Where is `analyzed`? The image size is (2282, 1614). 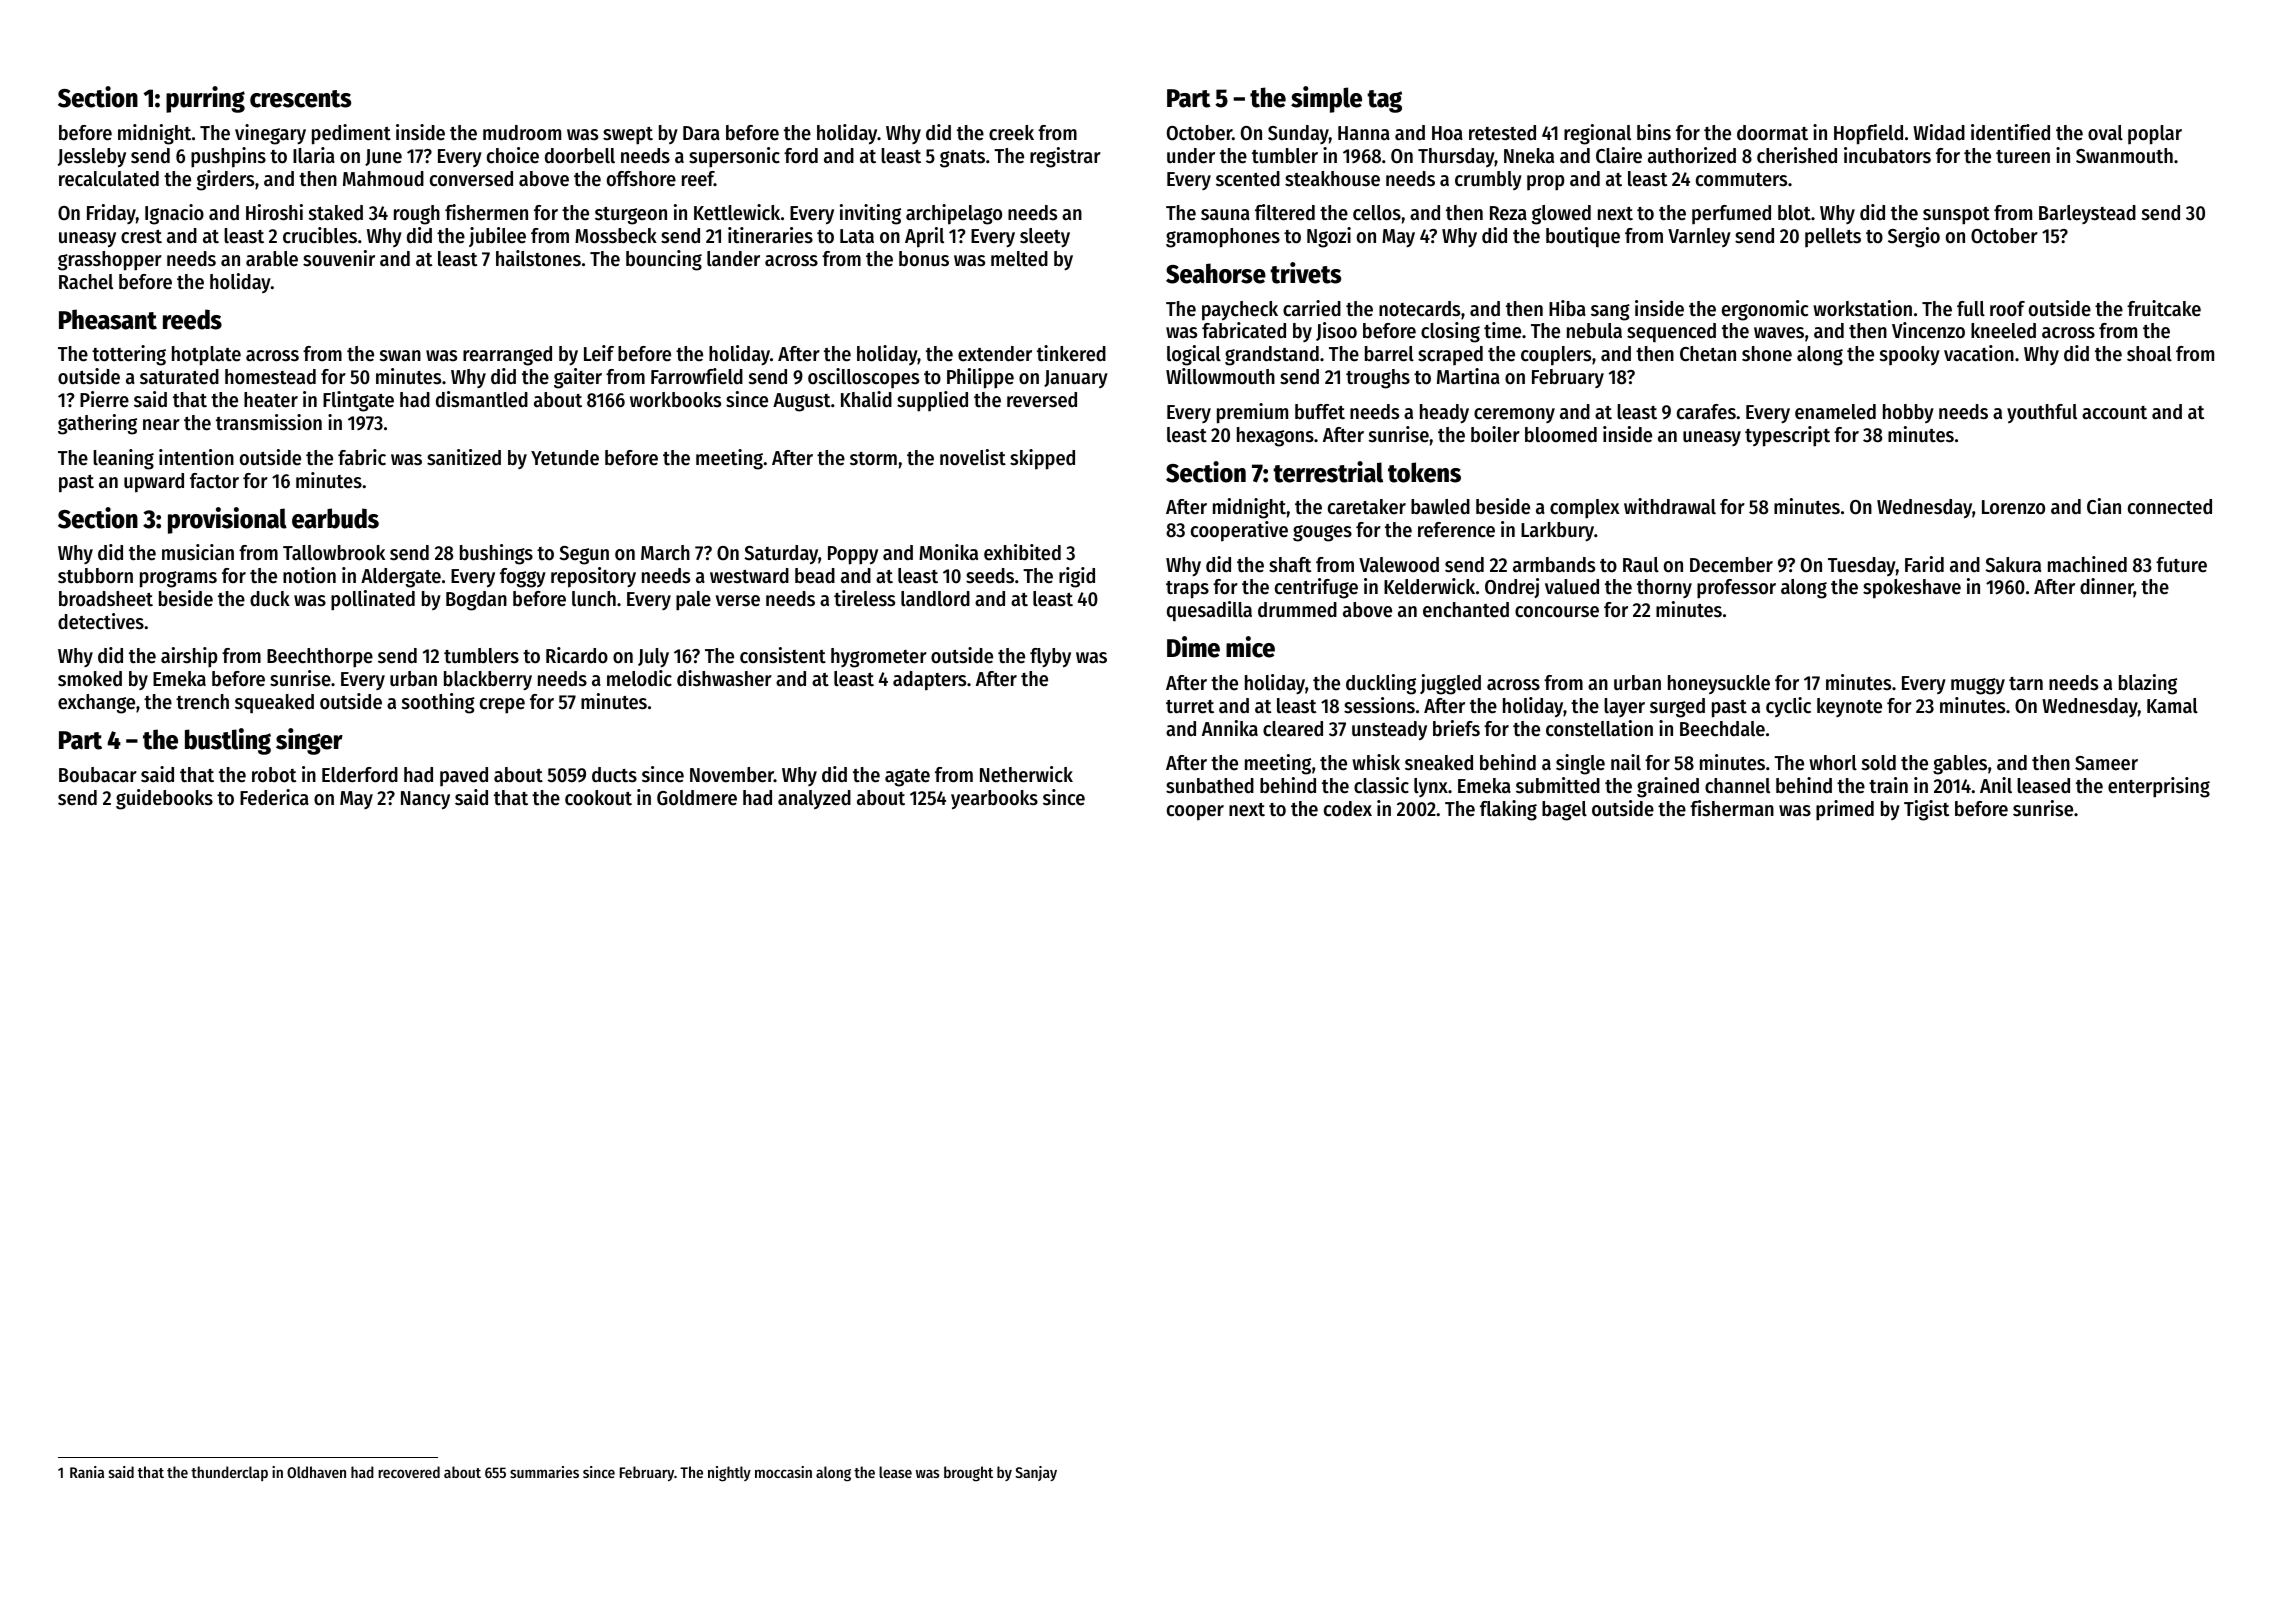 analyzed is located at coordinates (814, 799).
